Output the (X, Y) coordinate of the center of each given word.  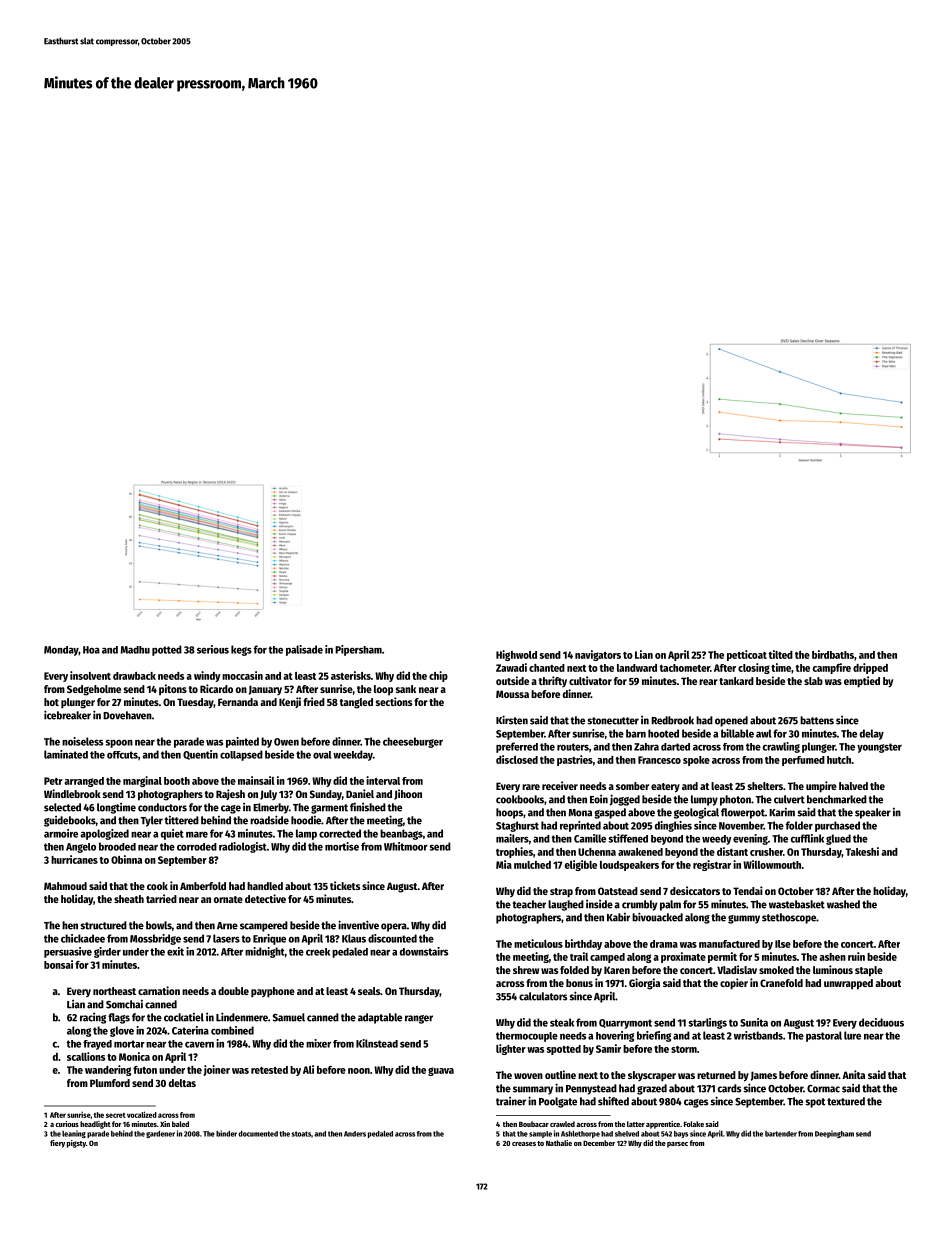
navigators (598, 655)
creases (524, 1144)
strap (561, 893)
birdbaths (833, 654)
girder (107, 952)
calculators (543, 996)
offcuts (122, 755)
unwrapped (848, 984)
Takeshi (862, 851)
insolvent (90, 675)
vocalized (142, 1114)
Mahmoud (65, 886)
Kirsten (512, 720)
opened (731, 721)
